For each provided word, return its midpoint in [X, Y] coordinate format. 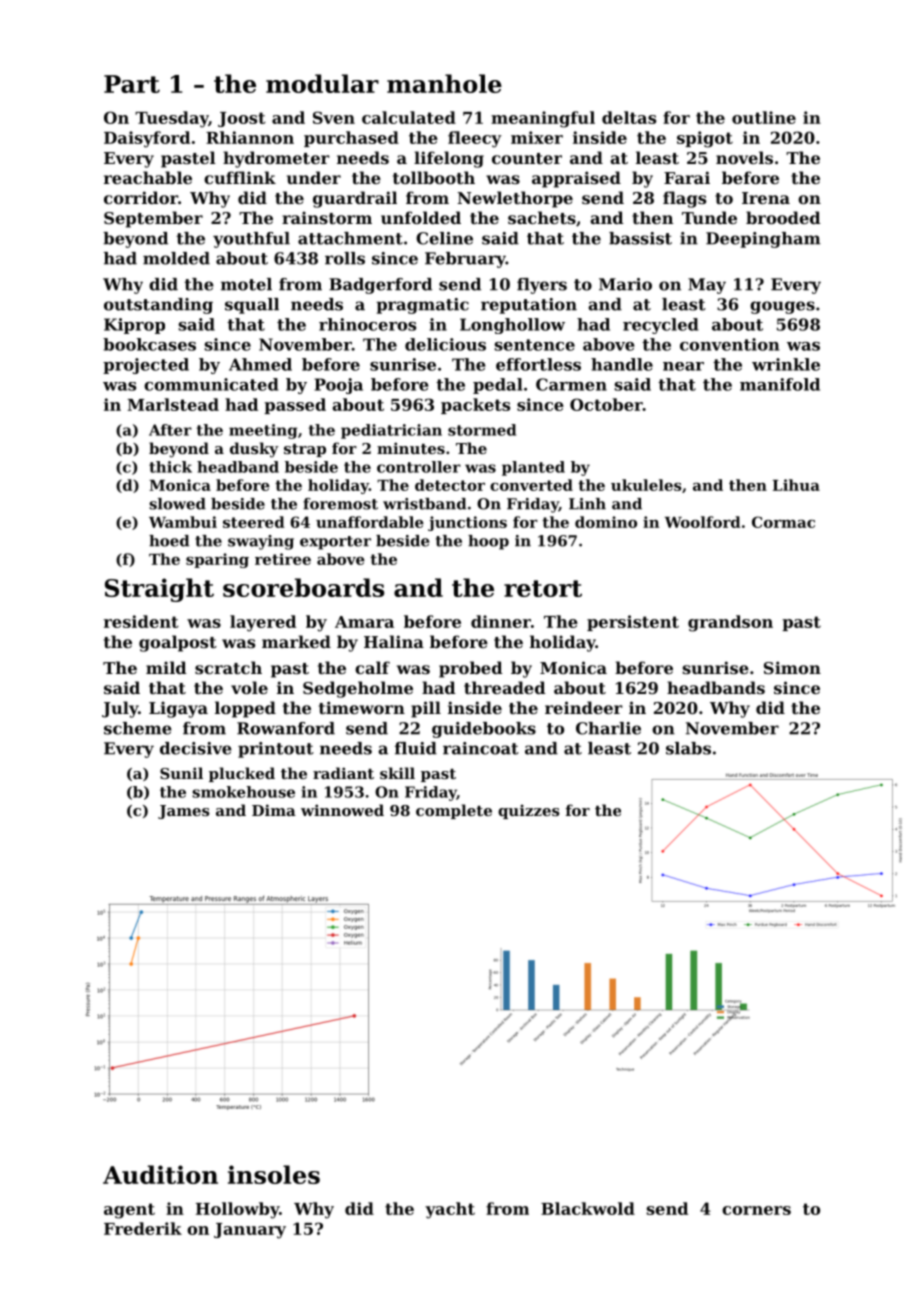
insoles [274, 1174]
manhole [444, 83]
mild [166, 667]
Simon [792, 667]
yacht [450, 1210]
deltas [629, 117]
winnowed [342, 810]
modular [322, 83]
